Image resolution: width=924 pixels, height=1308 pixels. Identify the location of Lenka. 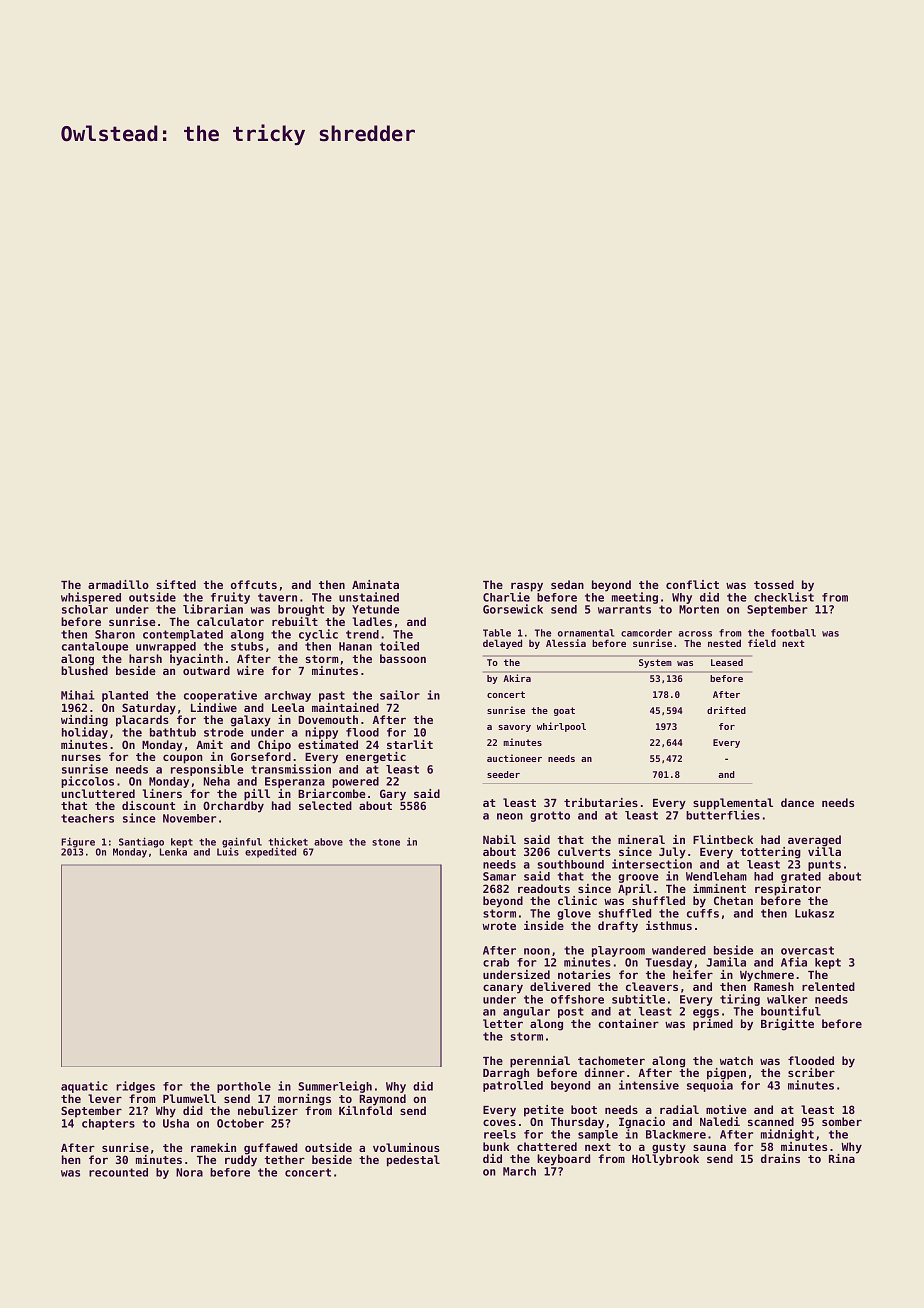
(173, 852).
